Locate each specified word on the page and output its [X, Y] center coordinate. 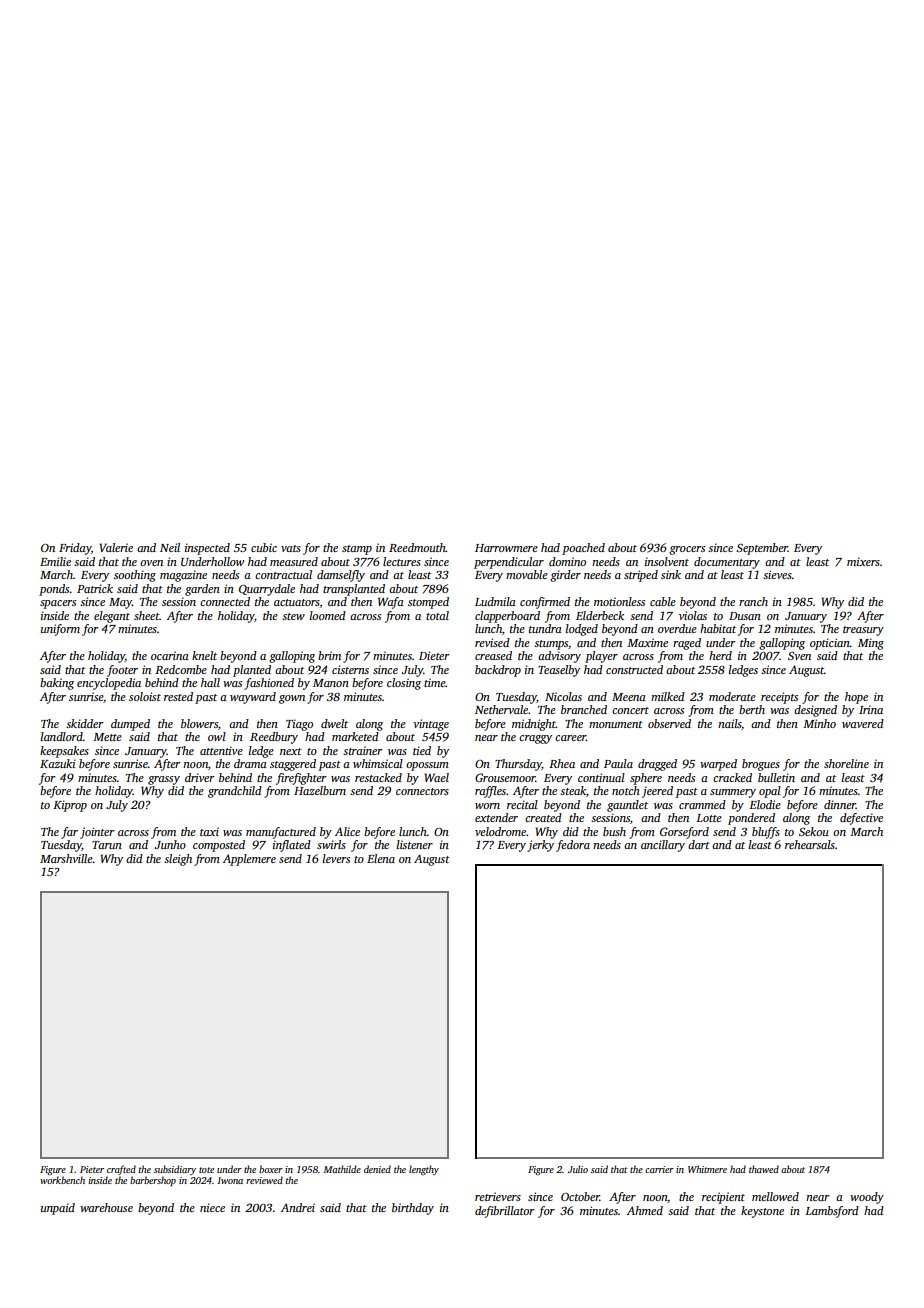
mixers [863, 561]
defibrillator [504, 1212]
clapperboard [507, 617]
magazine [183, 576]
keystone [762, 1212]
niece [212, 1207]
